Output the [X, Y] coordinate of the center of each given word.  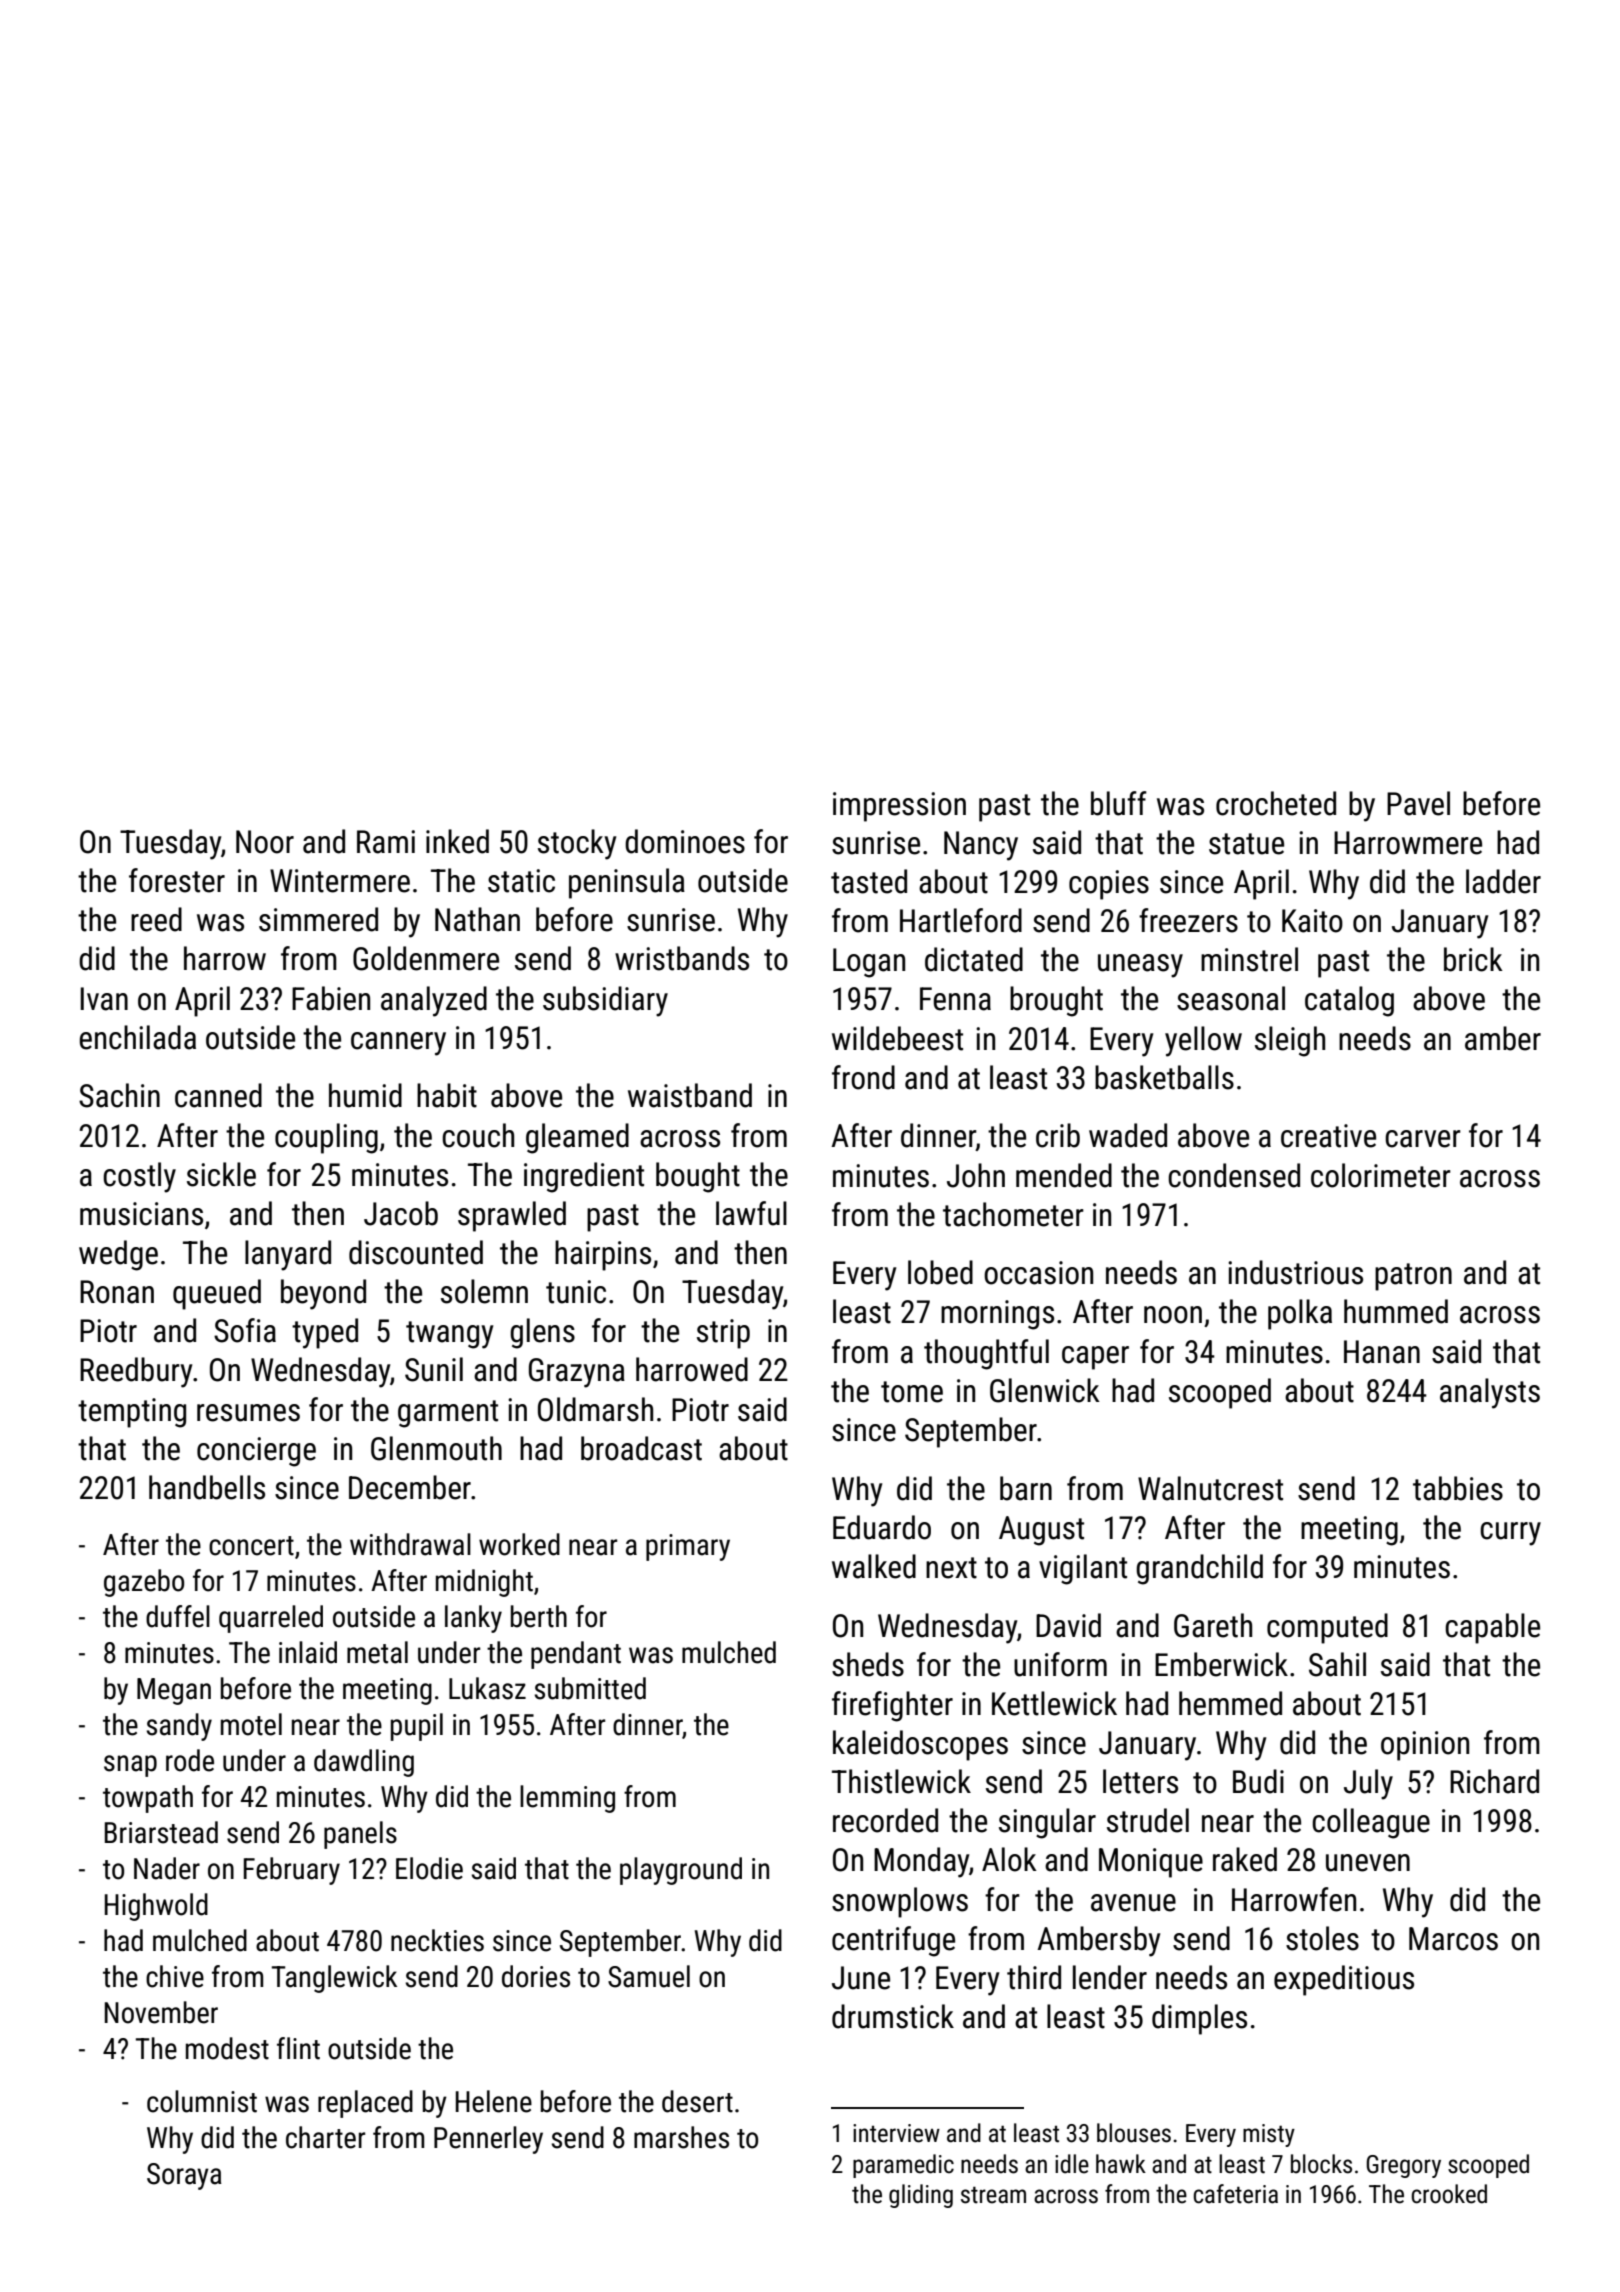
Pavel [1418, 803]
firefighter [892, 1706]
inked [457, 841]
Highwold [156, 1907]
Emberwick [1221, 1664]
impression [899, 807]
